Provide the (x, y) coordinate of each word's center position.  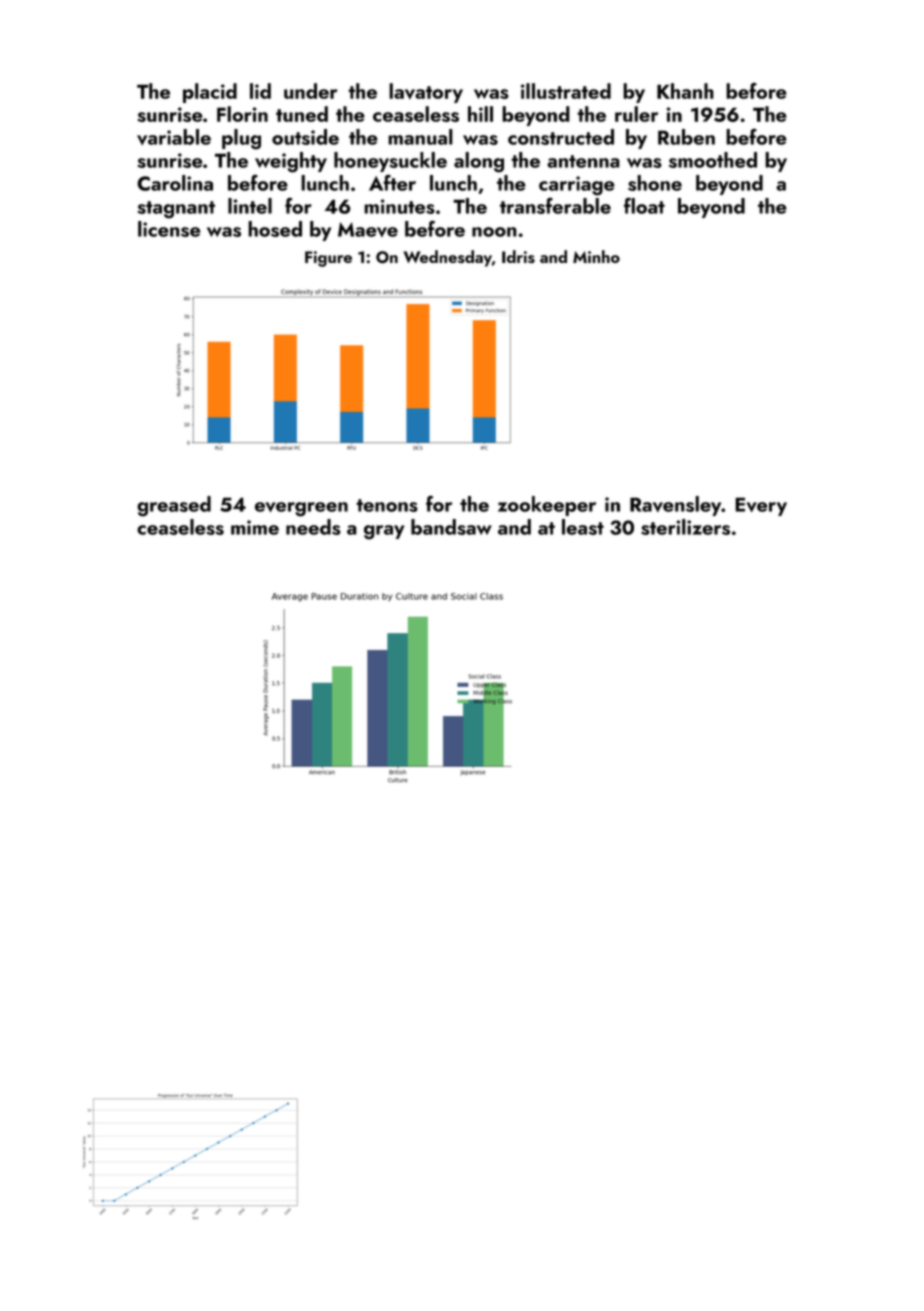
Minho (596, 256)
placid (210, 93)
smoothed (713, 160)
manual (420, 137)
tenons (387, 505)
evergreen (301, 509)
